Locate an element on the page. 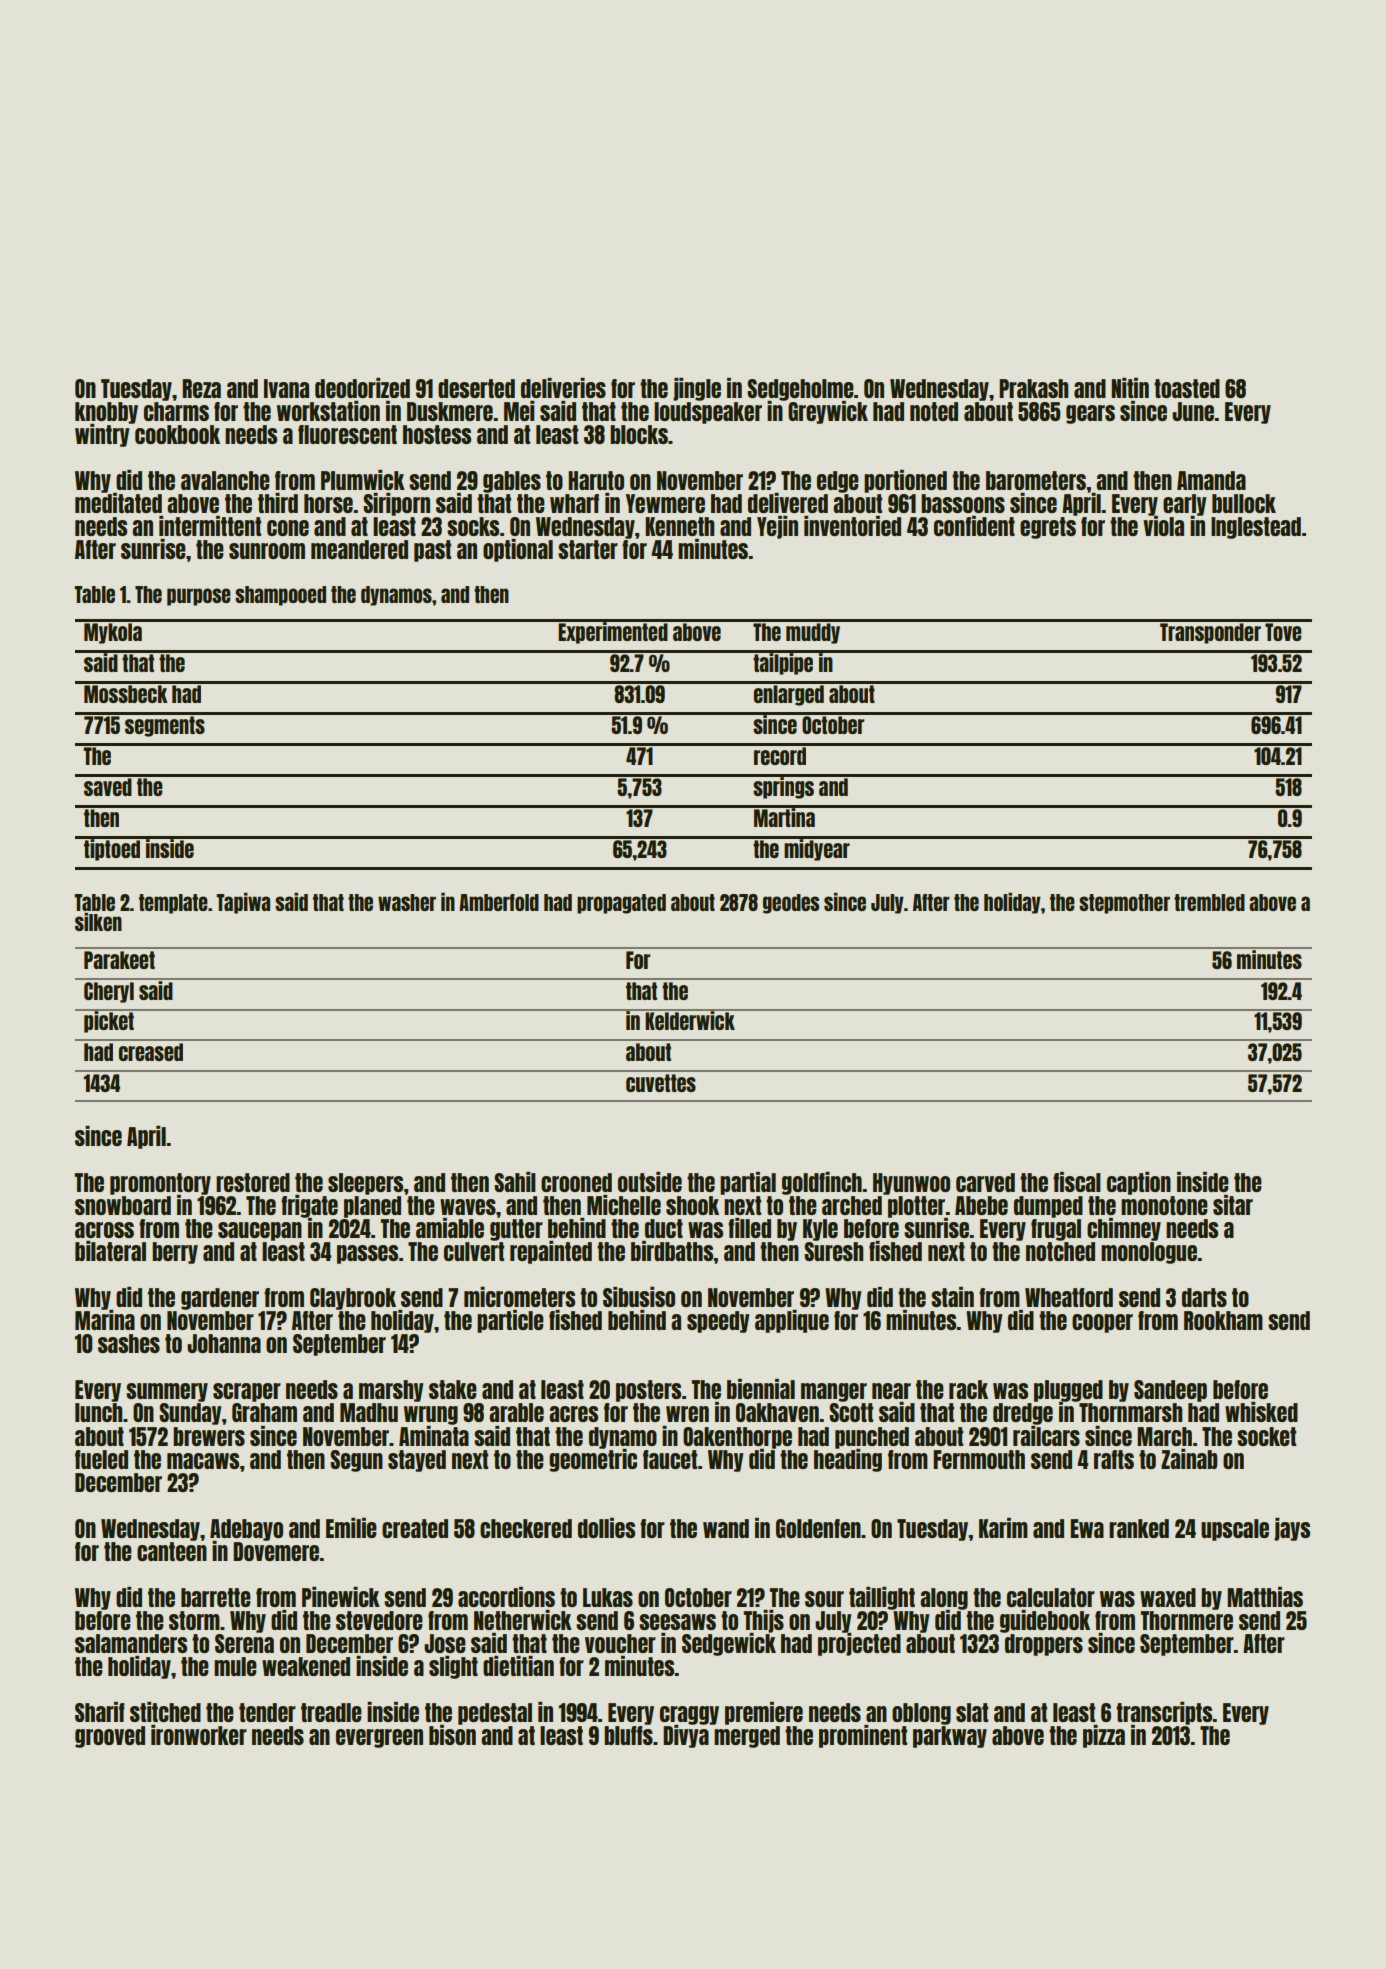 This image has width=1386, height=1969. trembled is located at coordinates (1209, 902).
